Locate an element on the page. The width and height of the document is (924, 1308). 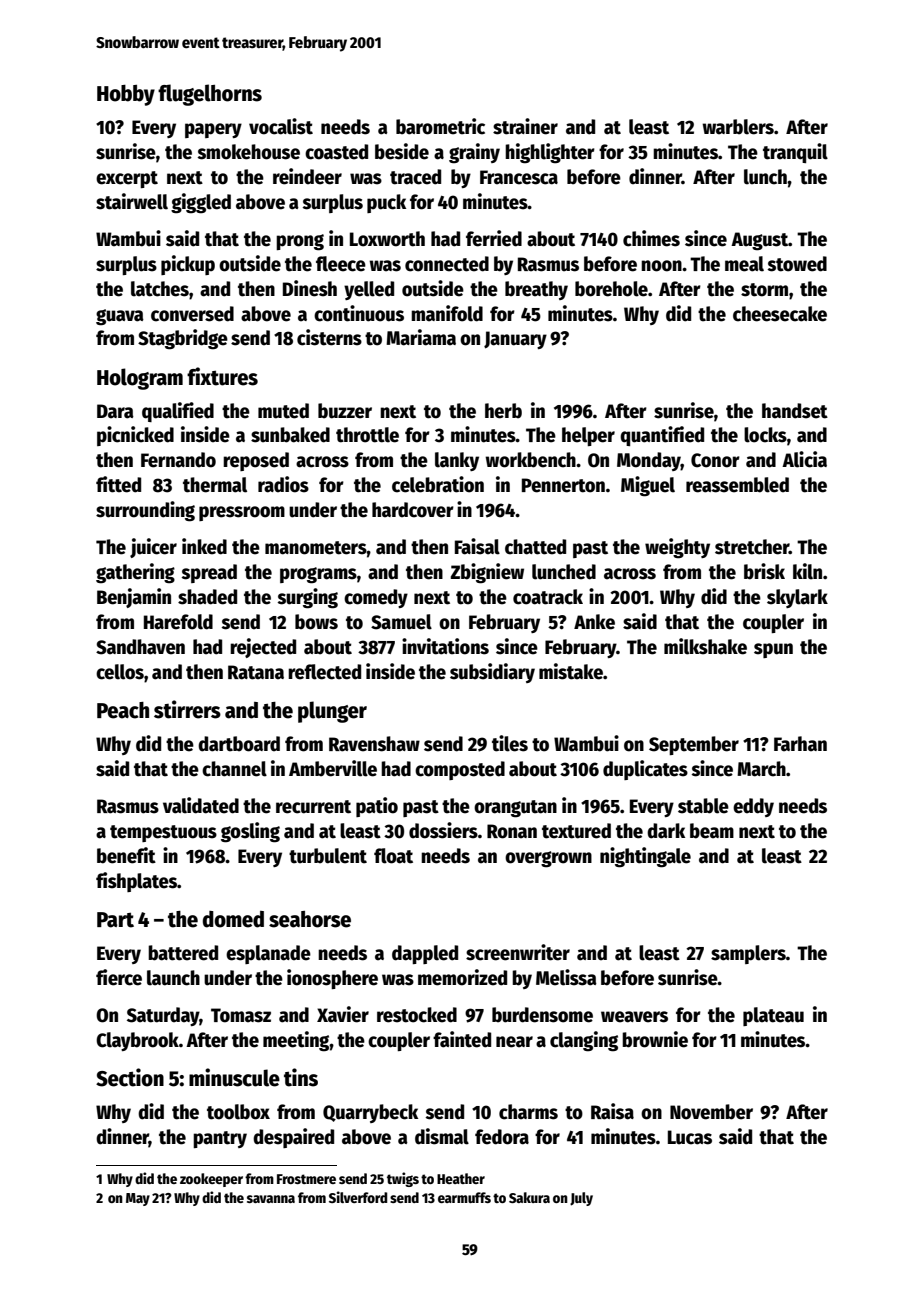
eddy is located at coordinates (753, 807).
